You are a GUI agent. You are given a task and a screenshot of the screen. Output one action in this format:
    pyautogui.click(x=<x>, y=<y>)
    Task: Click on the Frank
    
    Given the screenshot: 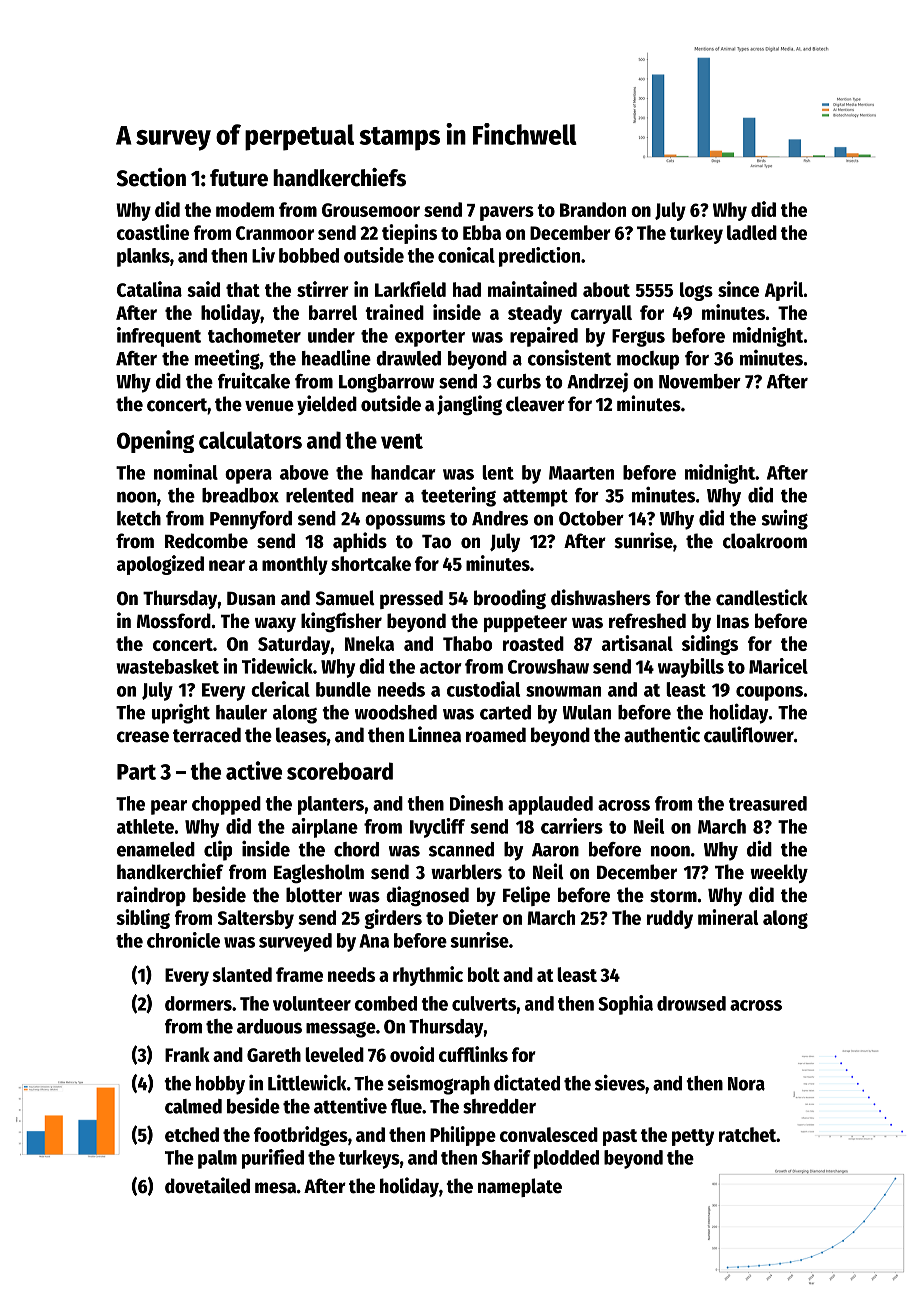 What is the action you would take?
    pyautogui.click(x=187, y=1054)
